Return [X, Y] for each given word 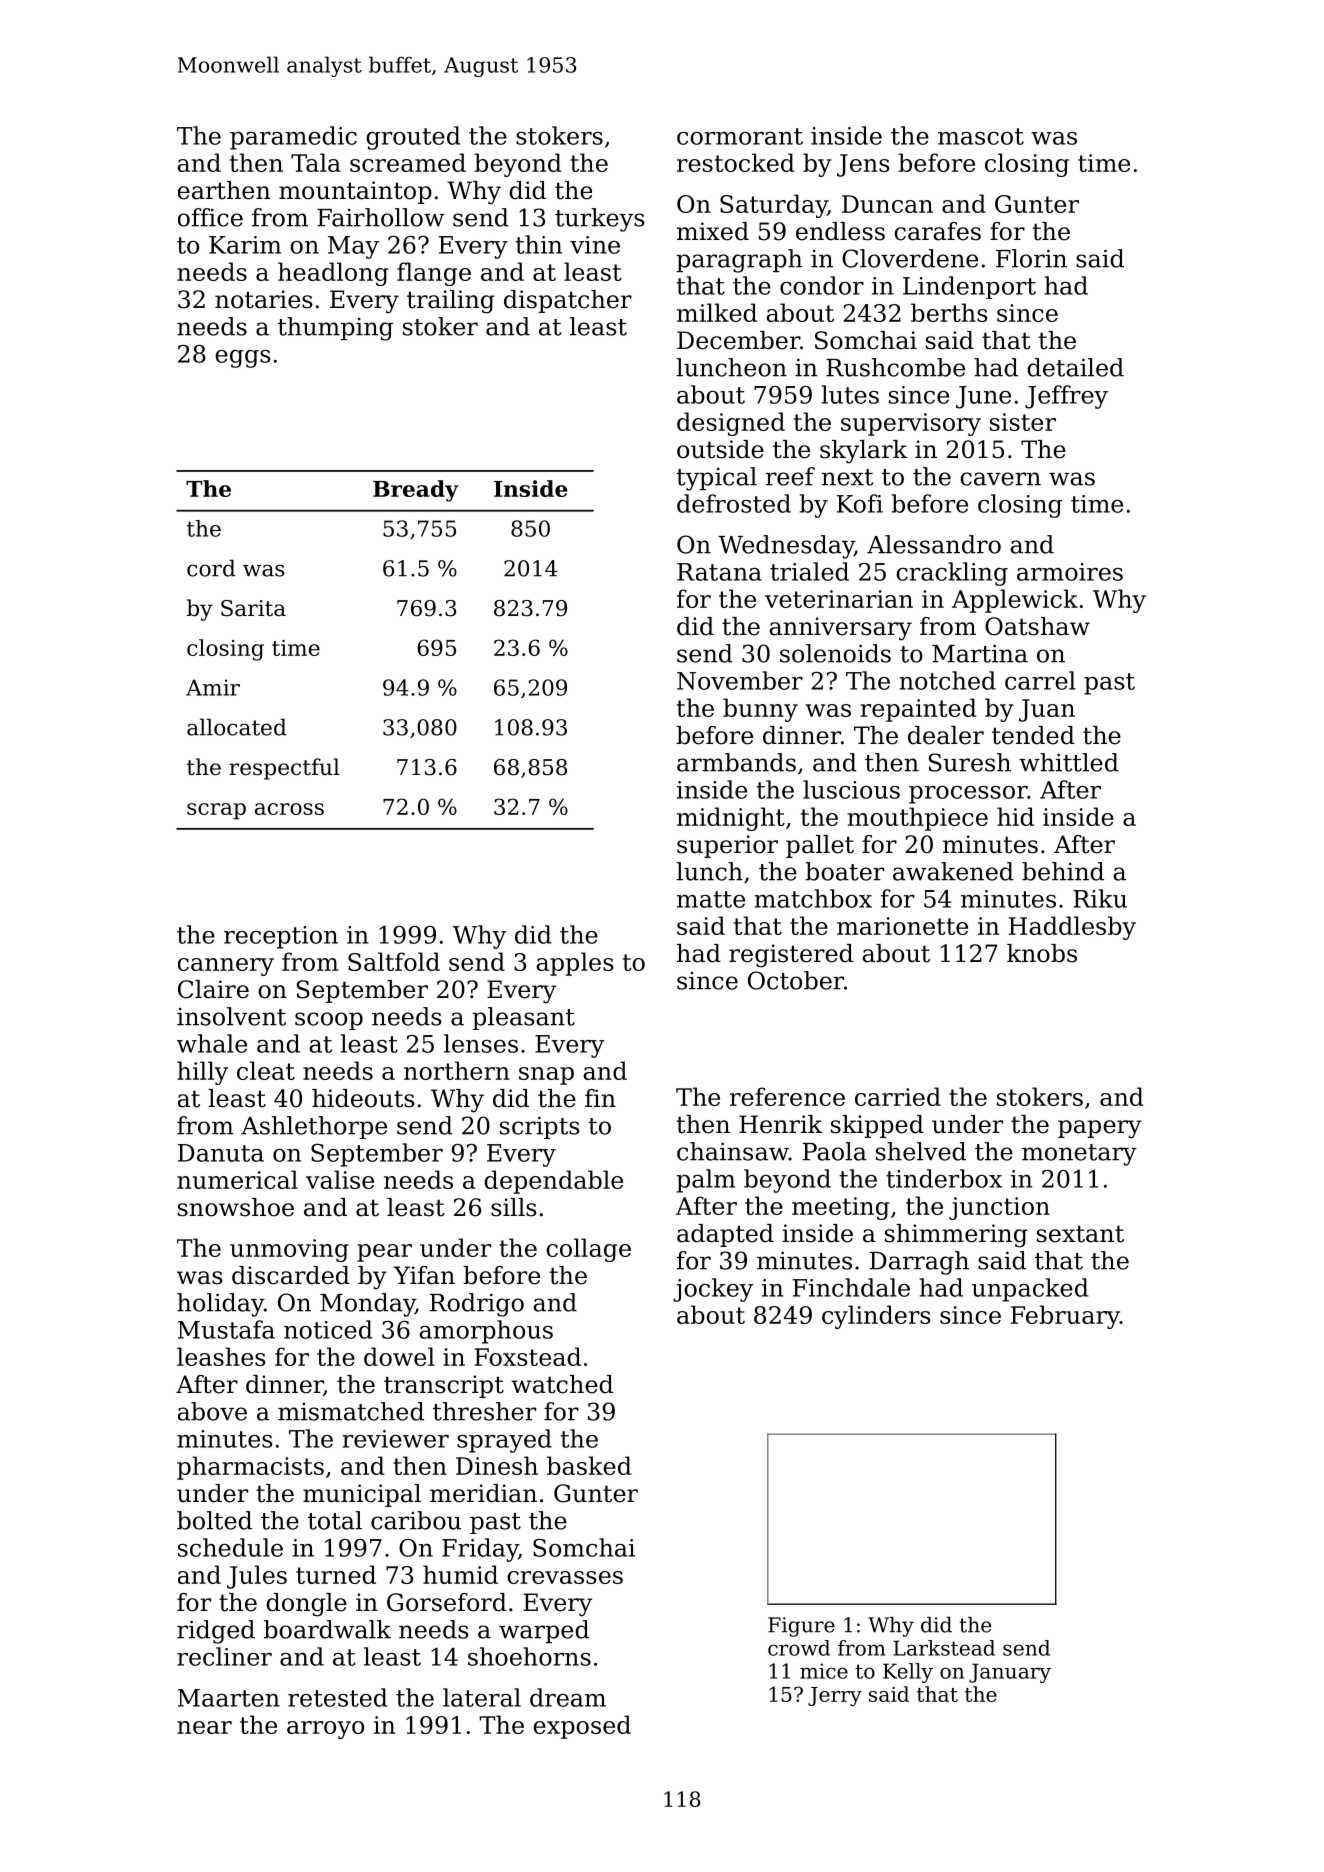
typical [716, 479]
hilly [202, 1073]
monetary [1079, 1155]
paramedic [293, 138]
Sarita [253, 608]
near [204, 1727]
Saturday [774, 206]
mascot [981, 136]
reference [787, 1096]
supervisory [911, 424]
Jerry [835, 1696]
